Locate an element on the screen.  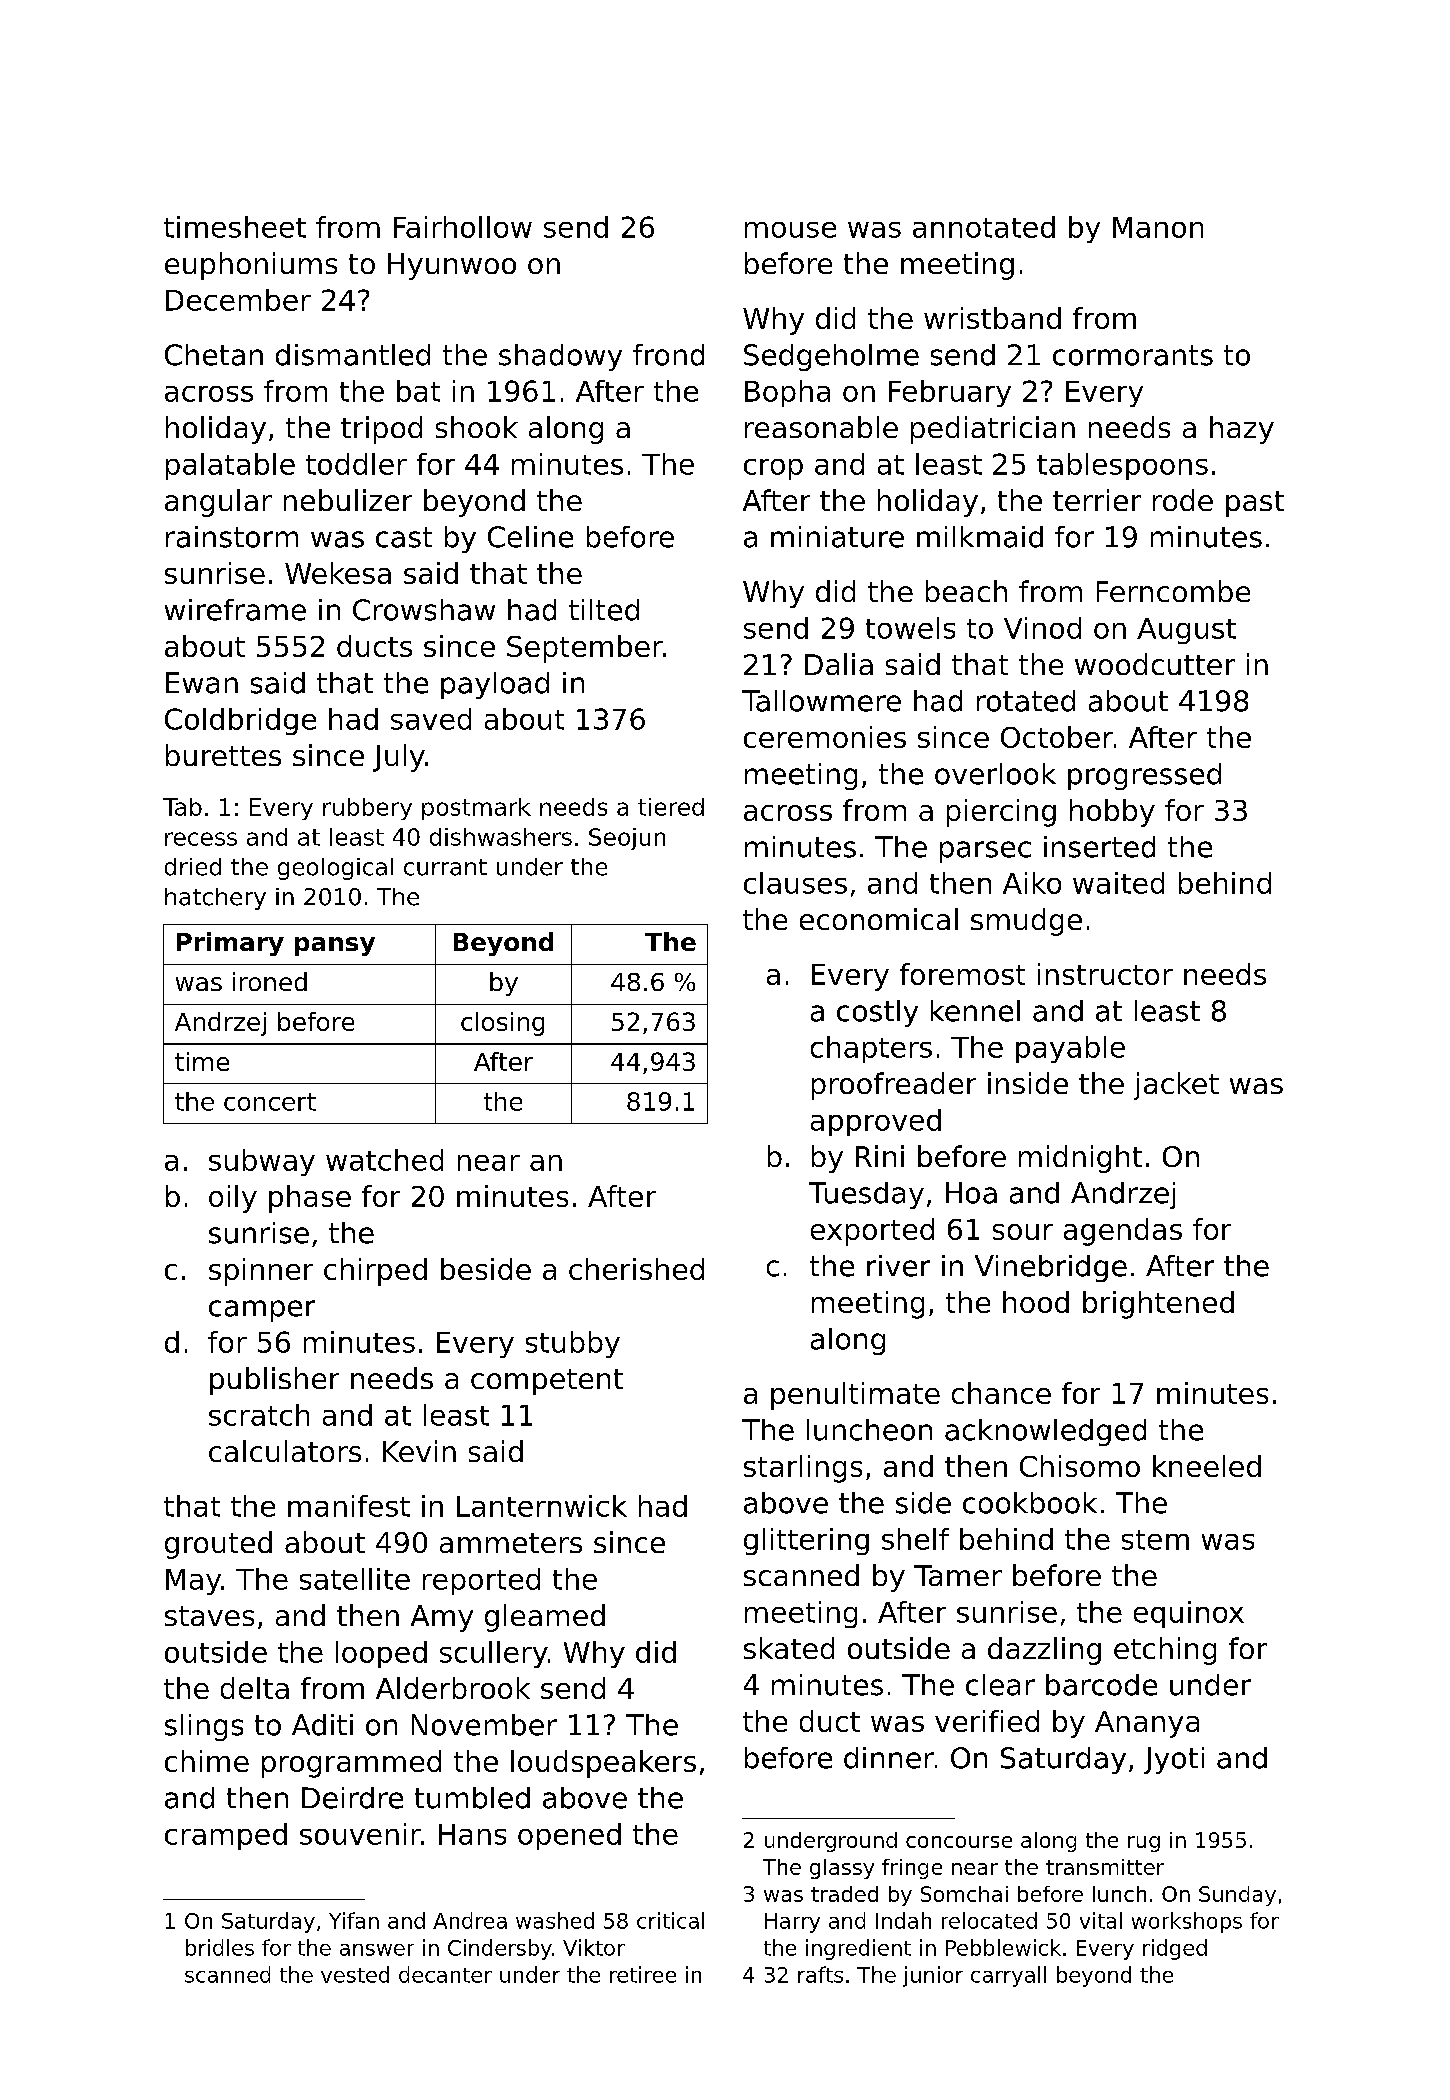
wristband is located at coordinates (992, 318).
